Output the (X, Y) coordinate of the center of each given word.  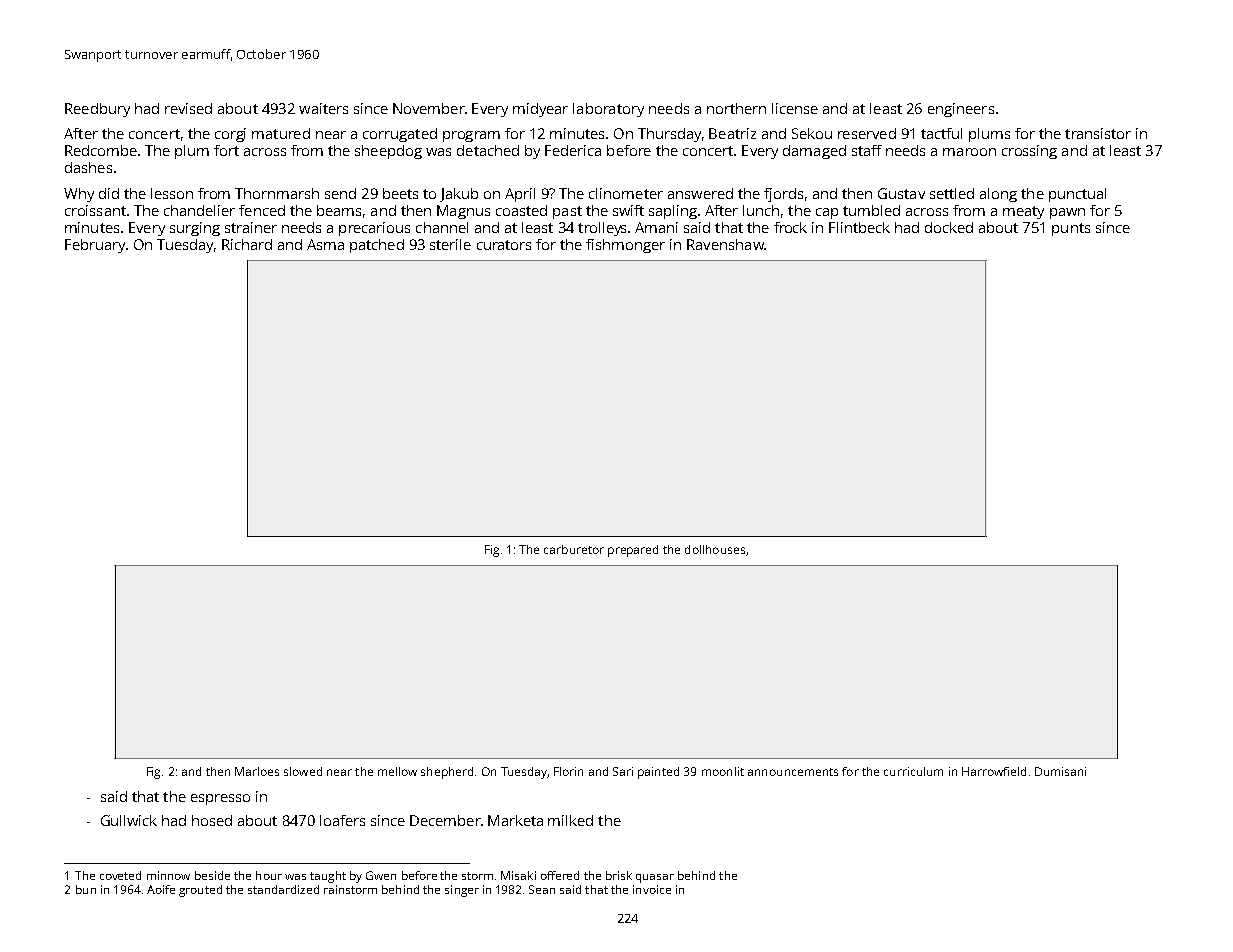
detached (488, 150)
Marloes (257, 771)
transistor (1098, 133)
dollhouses (715, 549)
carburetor (574, 549)
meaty (1023, 212)
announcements (793, 772)
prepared (633, 551)
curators (504, 245)
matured (281, 133)
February (95, 246)
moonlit (723, 771)
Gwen (381, 875)
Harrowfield (994, 771)
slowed (303, 771)
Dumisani (1060, 771)
